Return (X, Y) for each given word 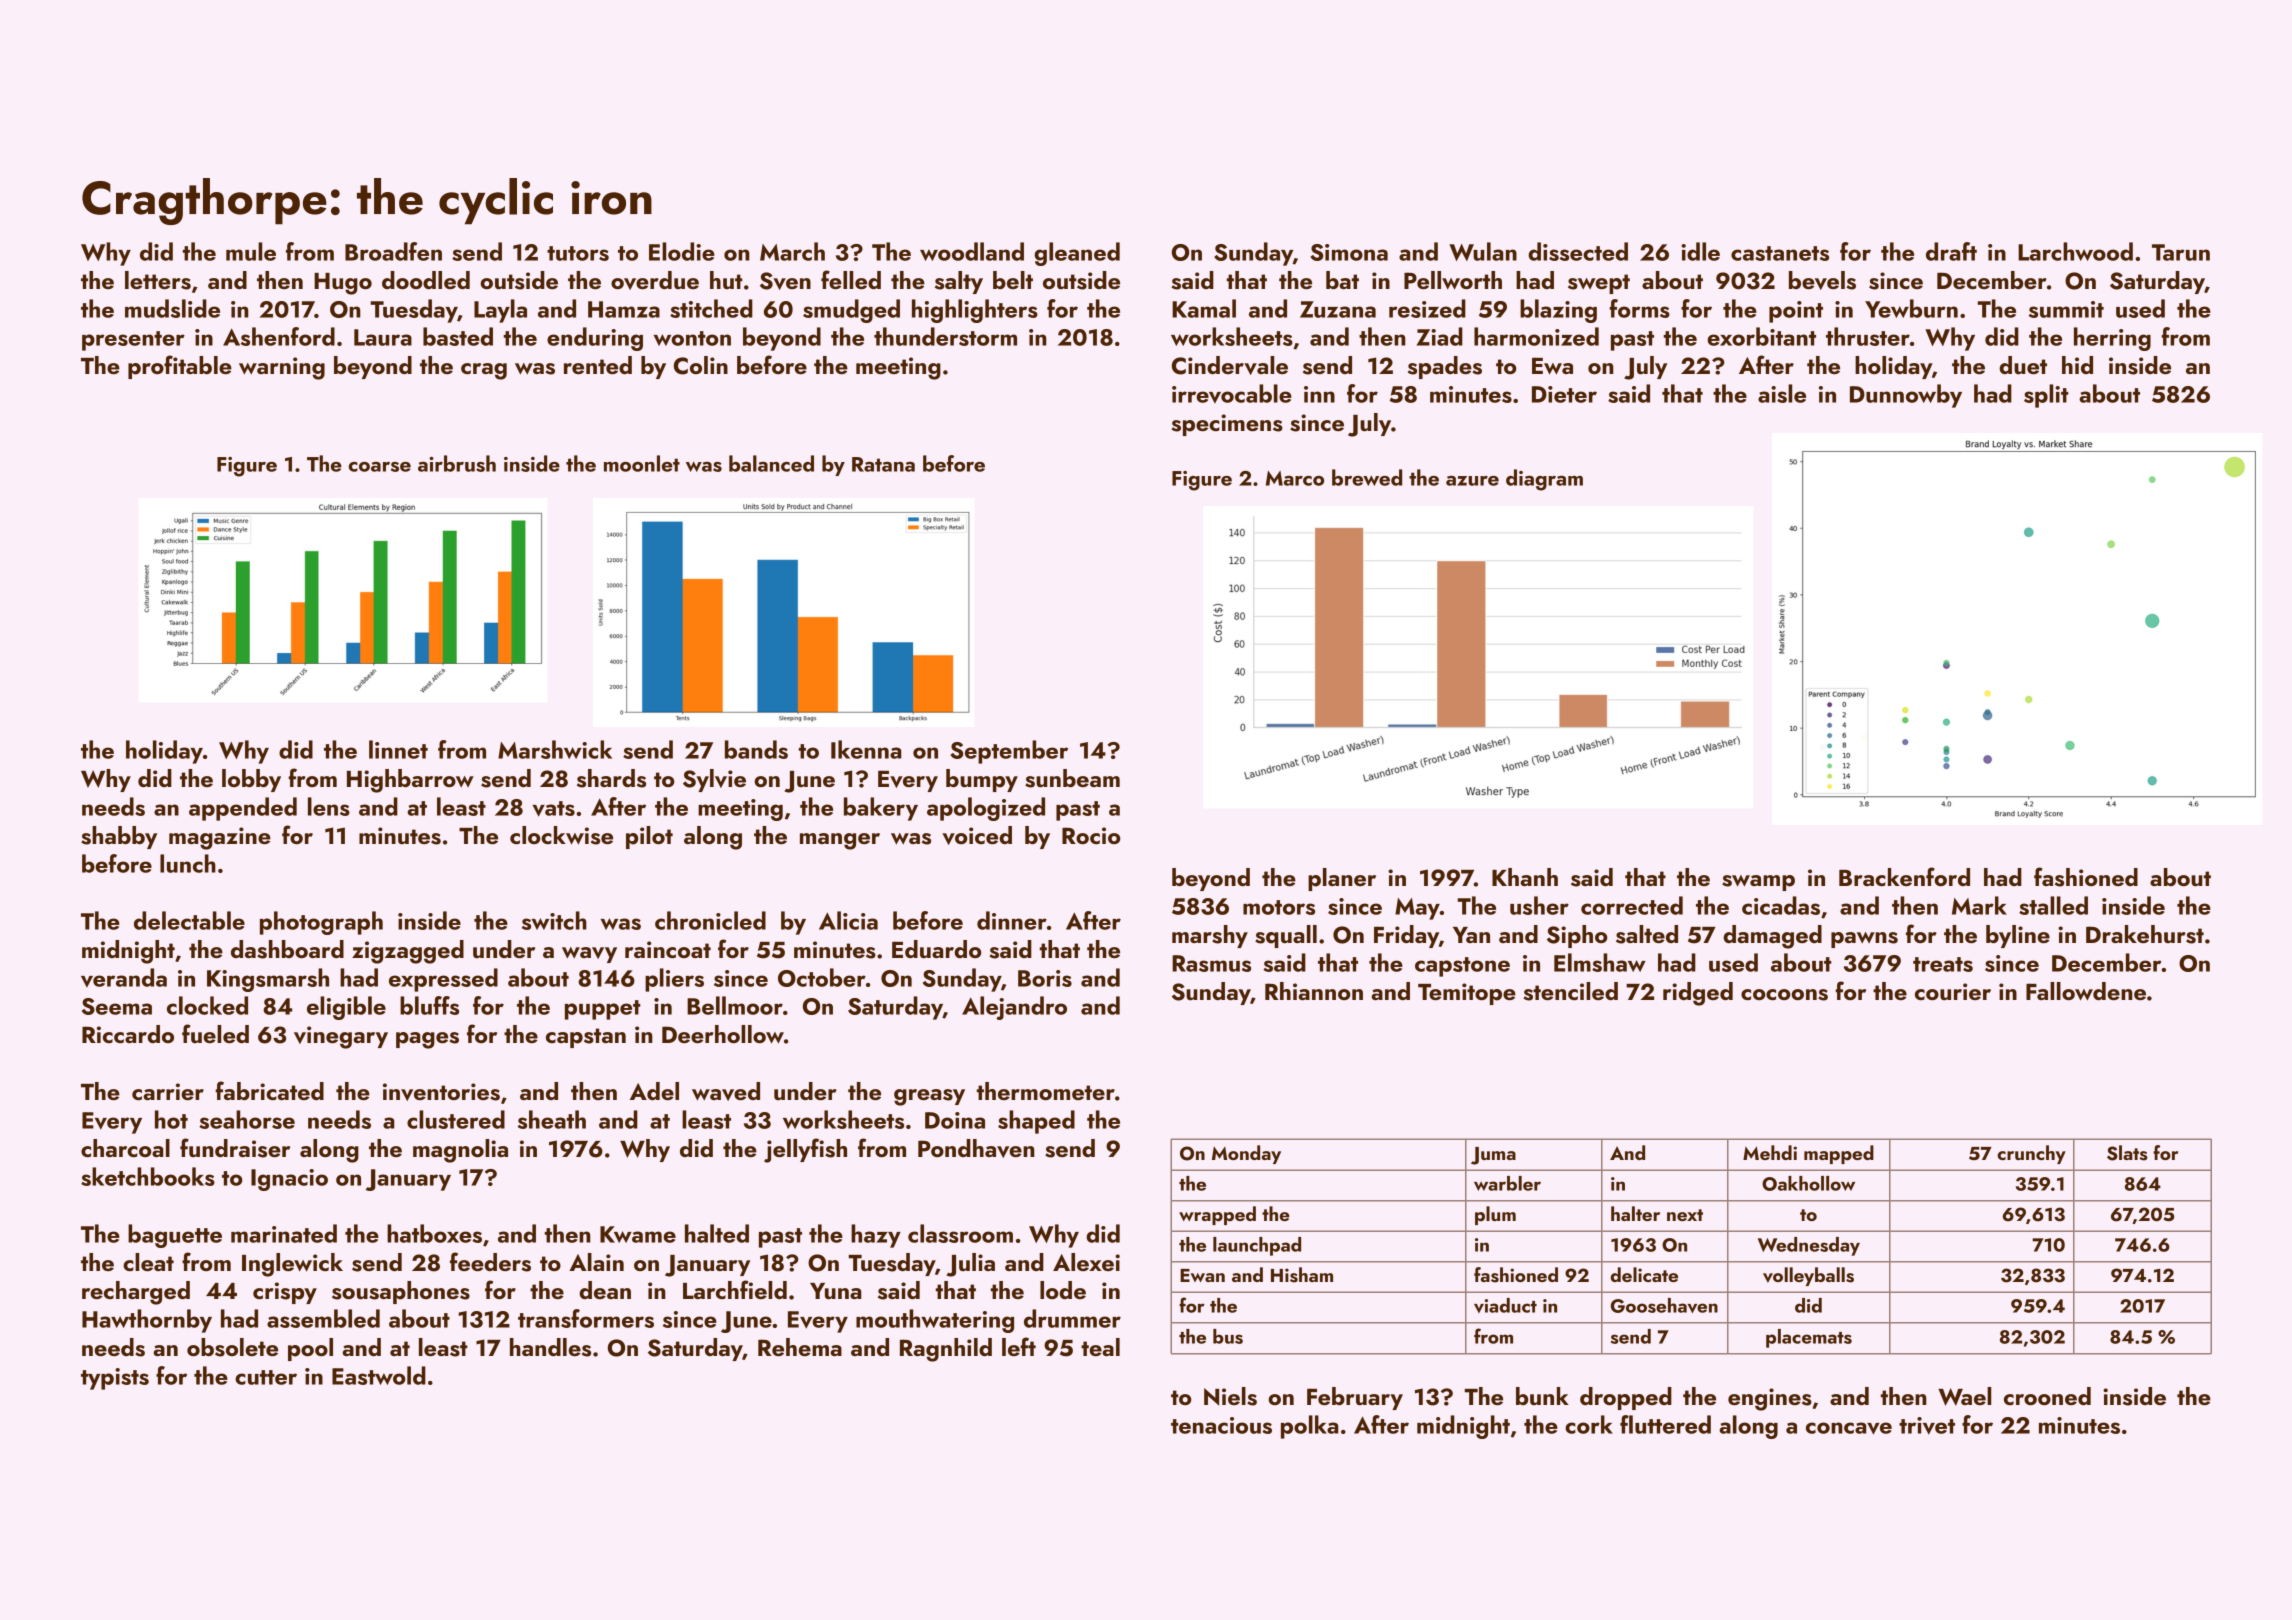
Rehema (800, 1347)
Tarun (2181, 252)
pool (310, 1349)
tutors (578, 253)
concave (1849, 1428)
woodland (972, 251)
